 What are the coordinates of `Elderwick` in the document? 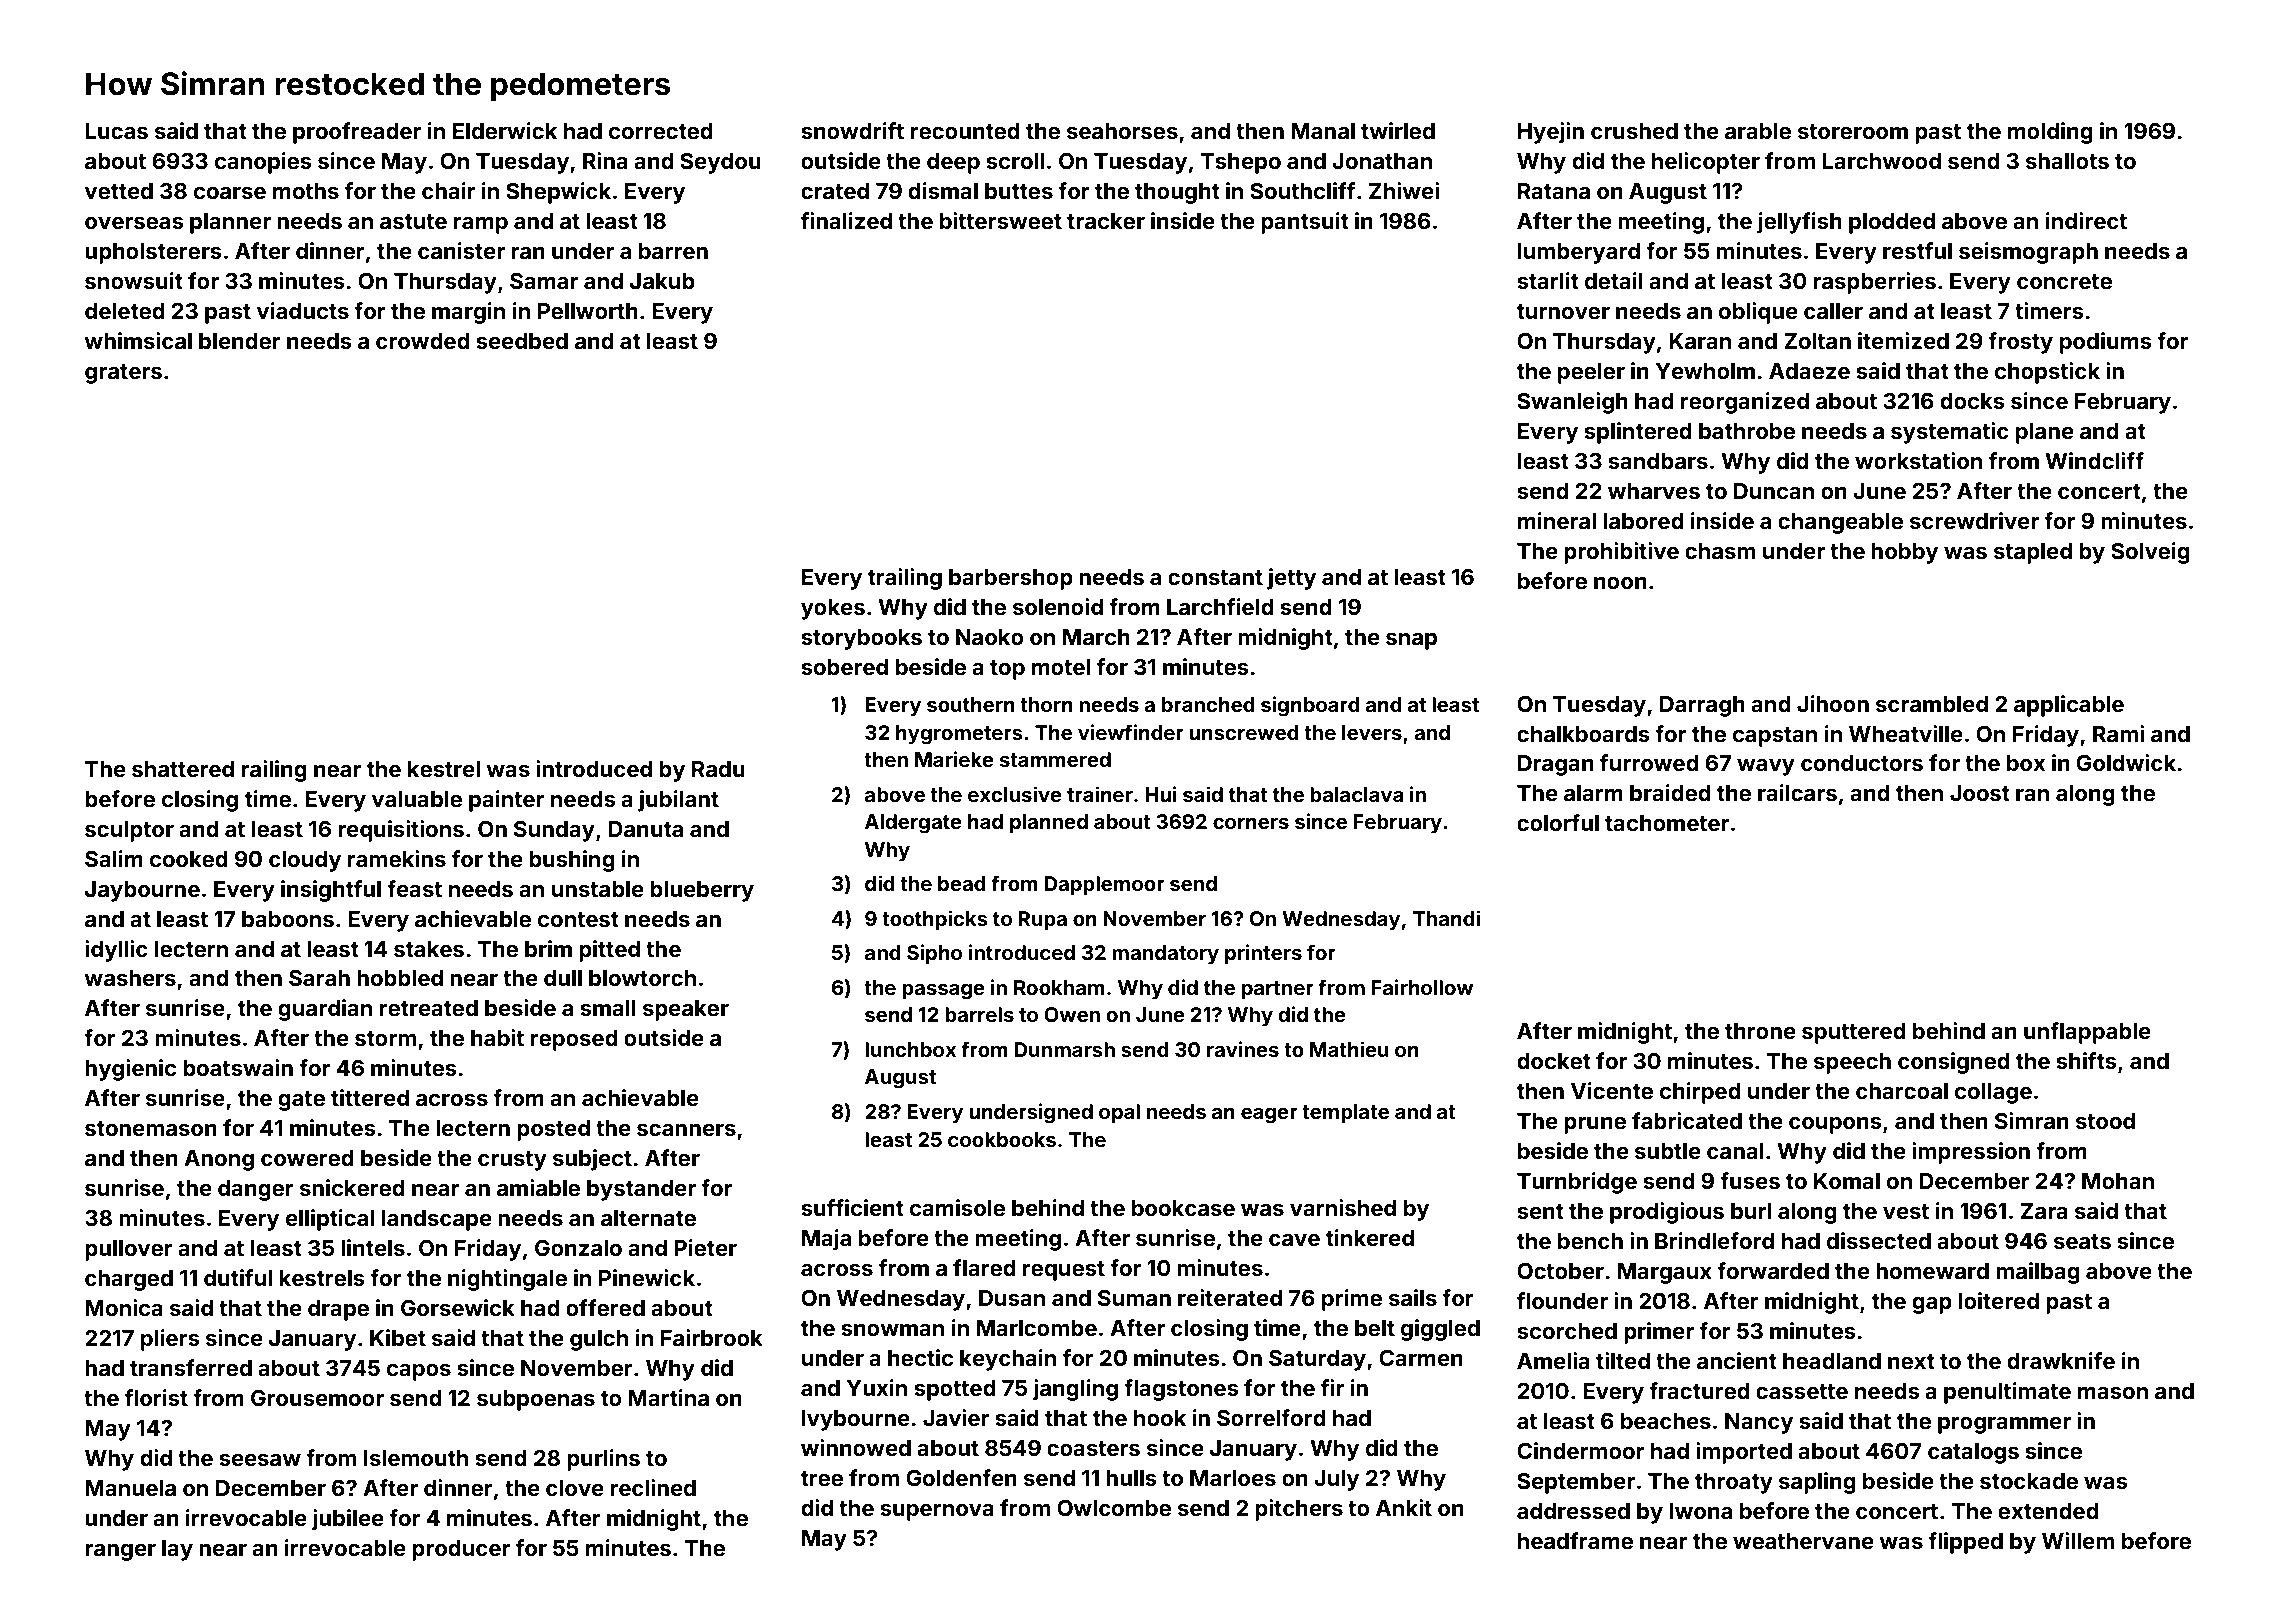 It's located at (505, 130).
